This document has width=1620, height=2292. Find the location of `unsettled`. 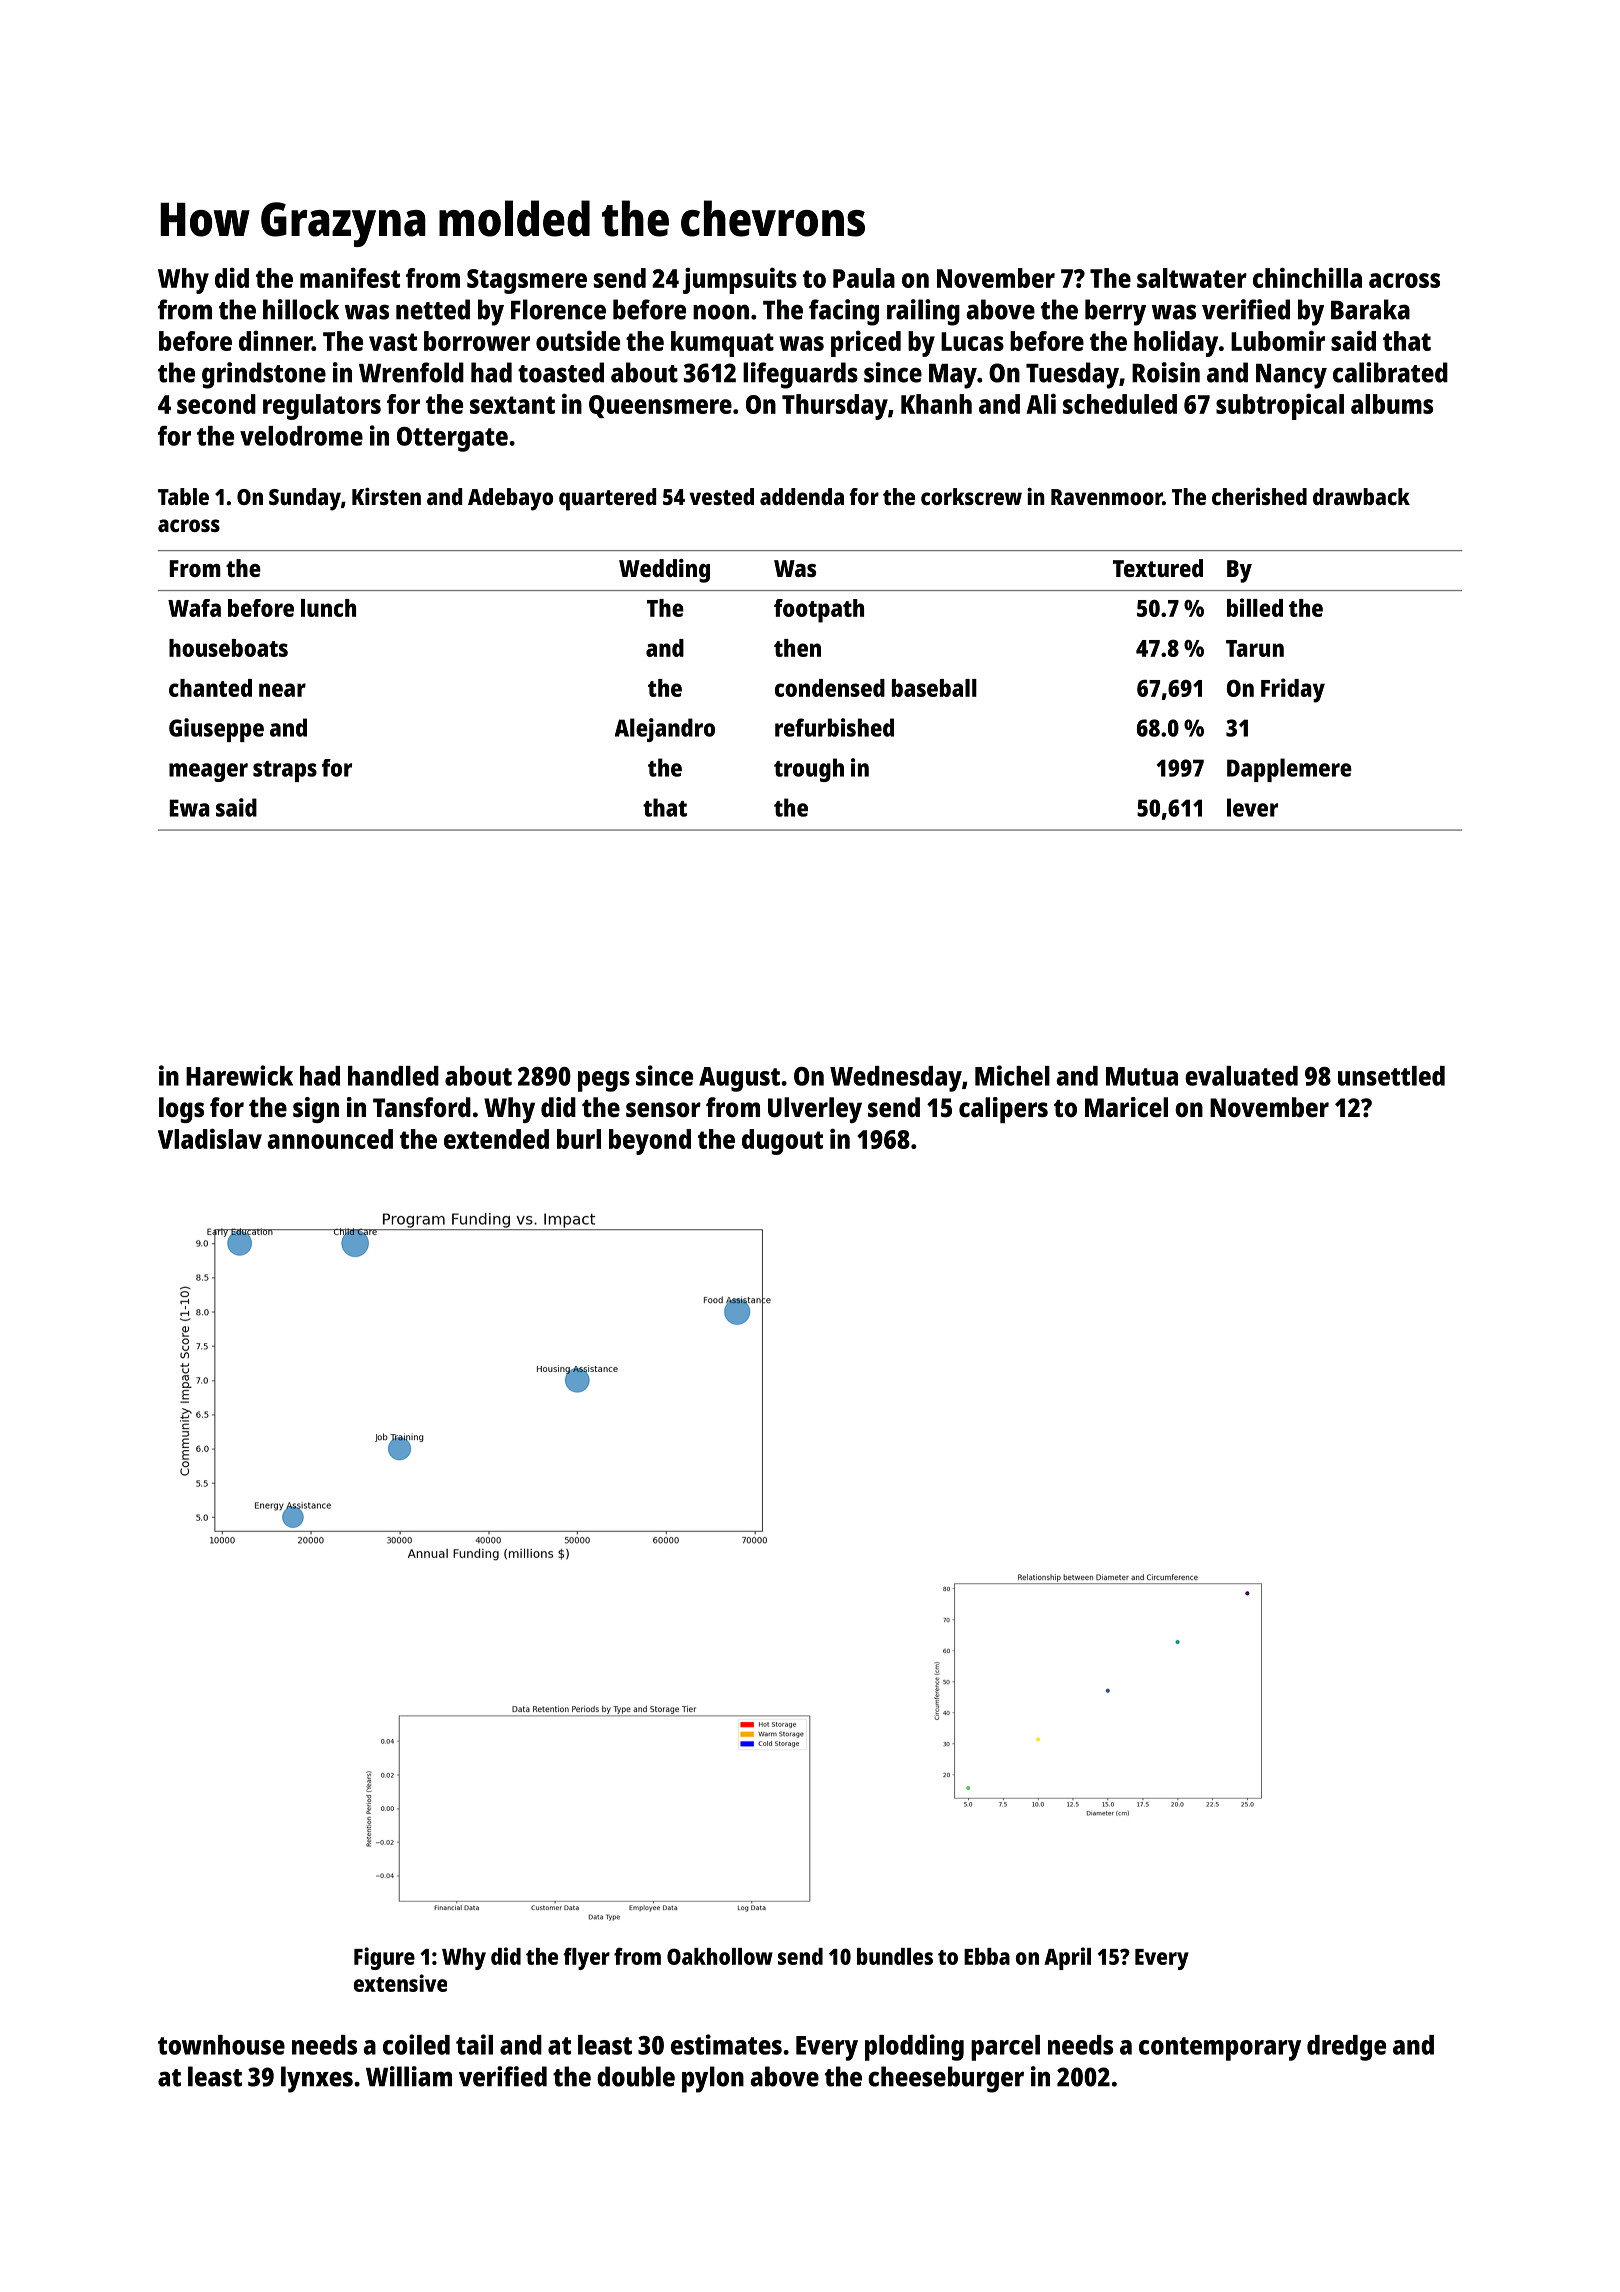

unsettled is located at coordinates (1391, 1076).
